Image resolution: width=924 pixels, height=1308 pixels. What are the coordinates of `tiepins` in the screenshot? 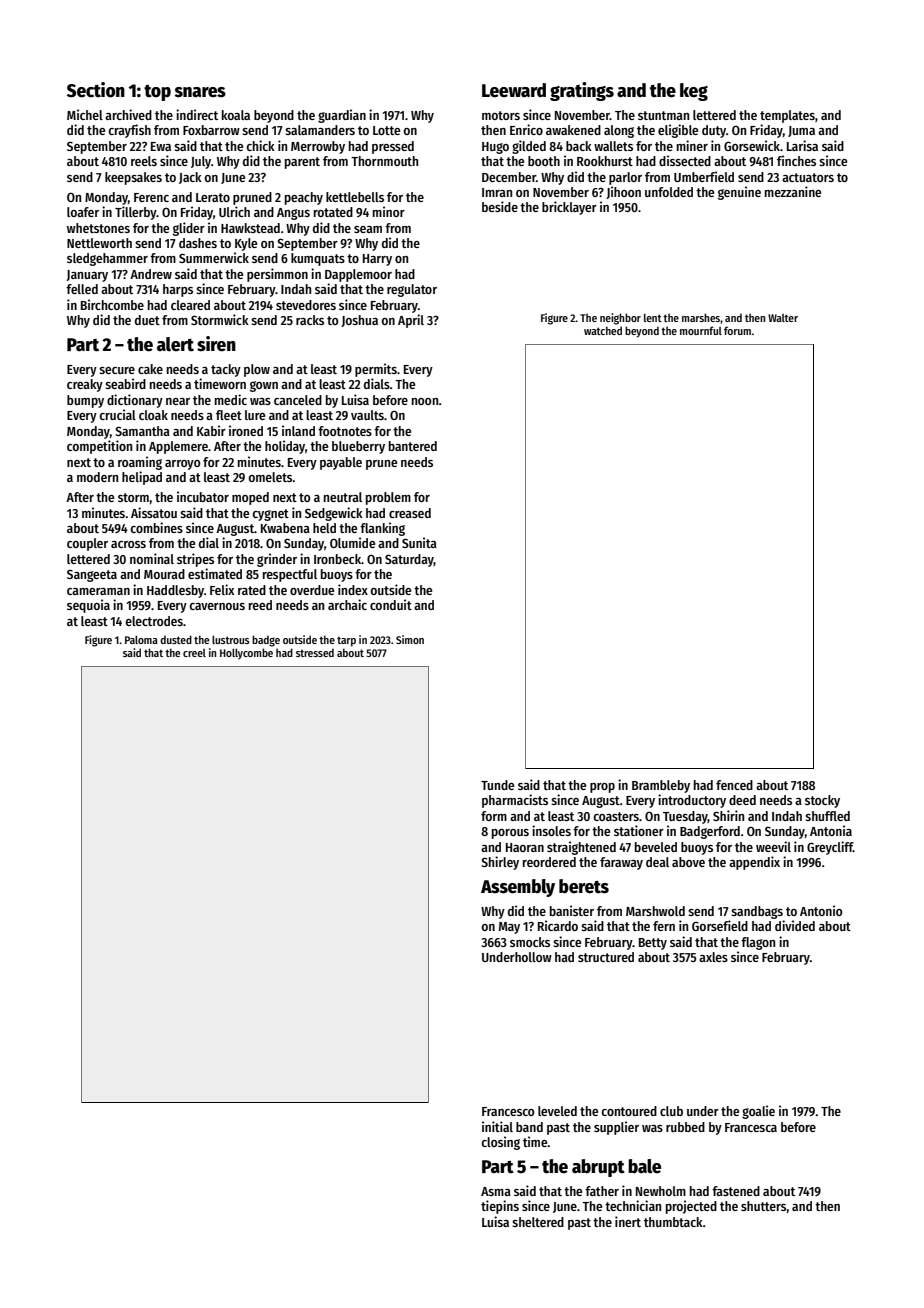 It's located at (500, 1207).
